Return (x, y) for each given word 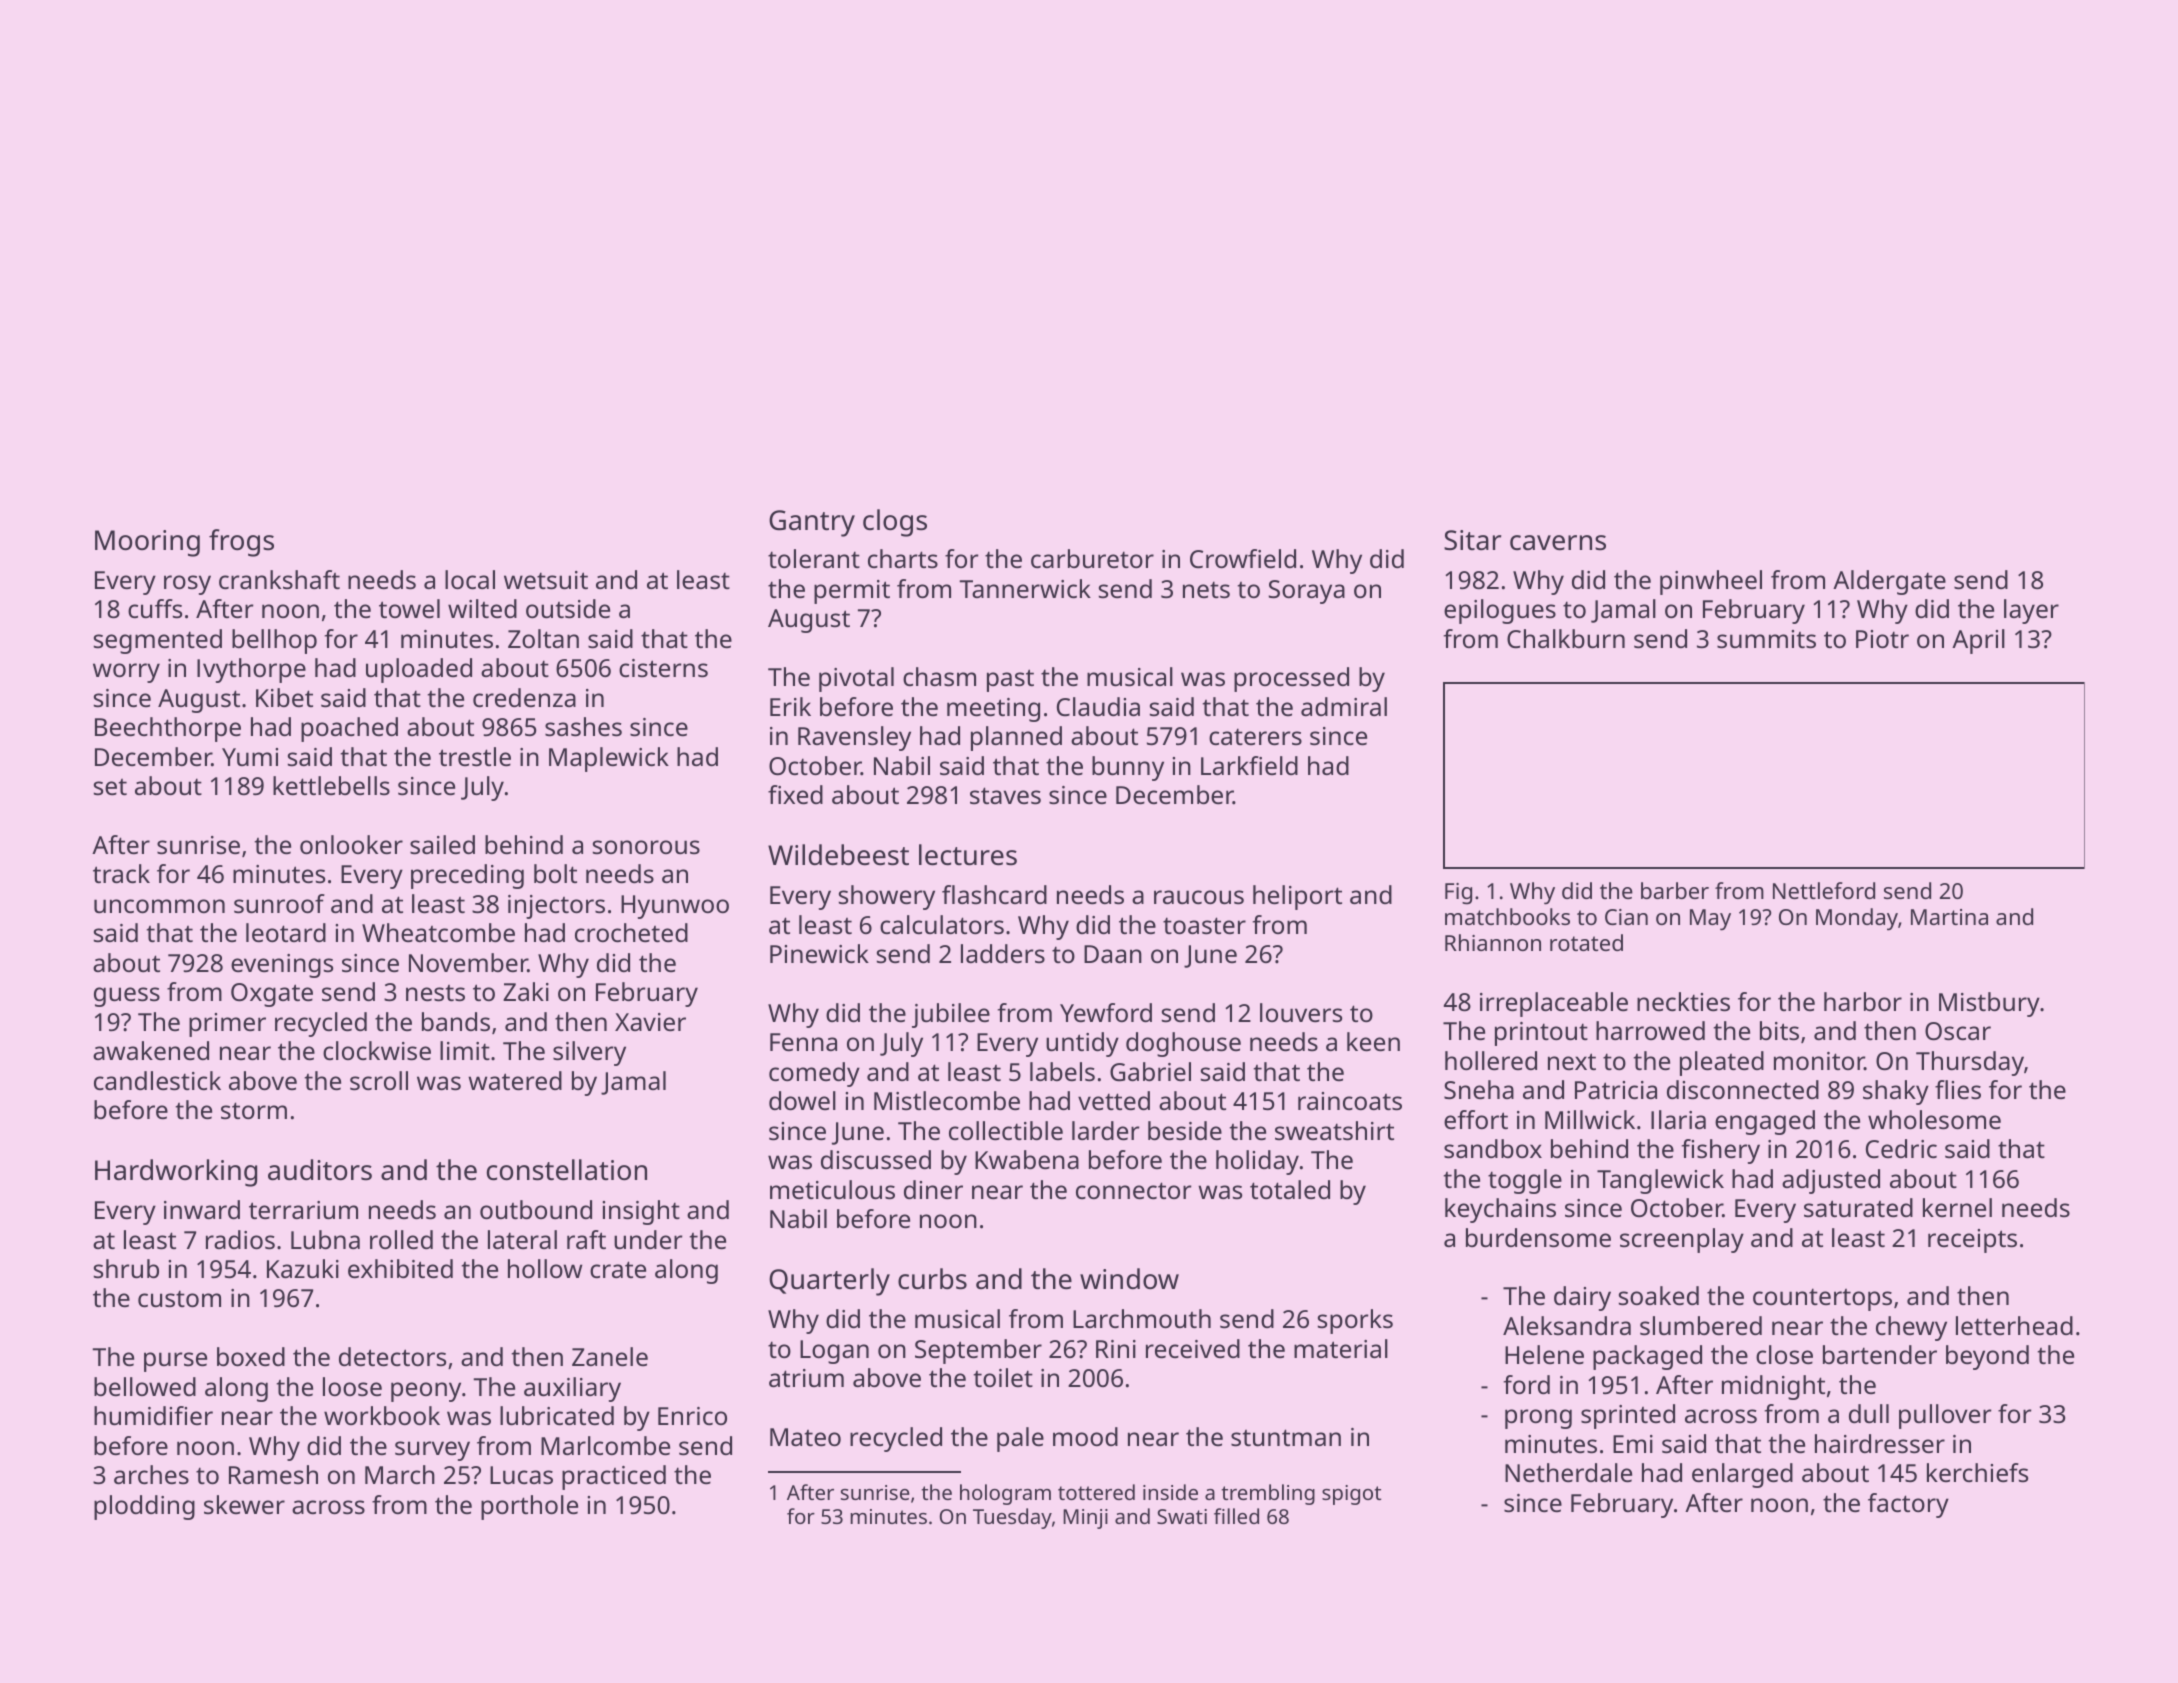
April (1978, 641)
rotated (1586, 942)
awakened (151, 1050)
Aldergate (1889, 582)
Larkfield (1249, 765)
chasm (939, 676)
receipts (1972, 1241)
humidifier (153, 1415)
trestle (475, 756)
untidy (1082, 1044)
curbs (932, 1279)
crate (618, 1269)
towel (409, 608)
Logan (834, 1352)
